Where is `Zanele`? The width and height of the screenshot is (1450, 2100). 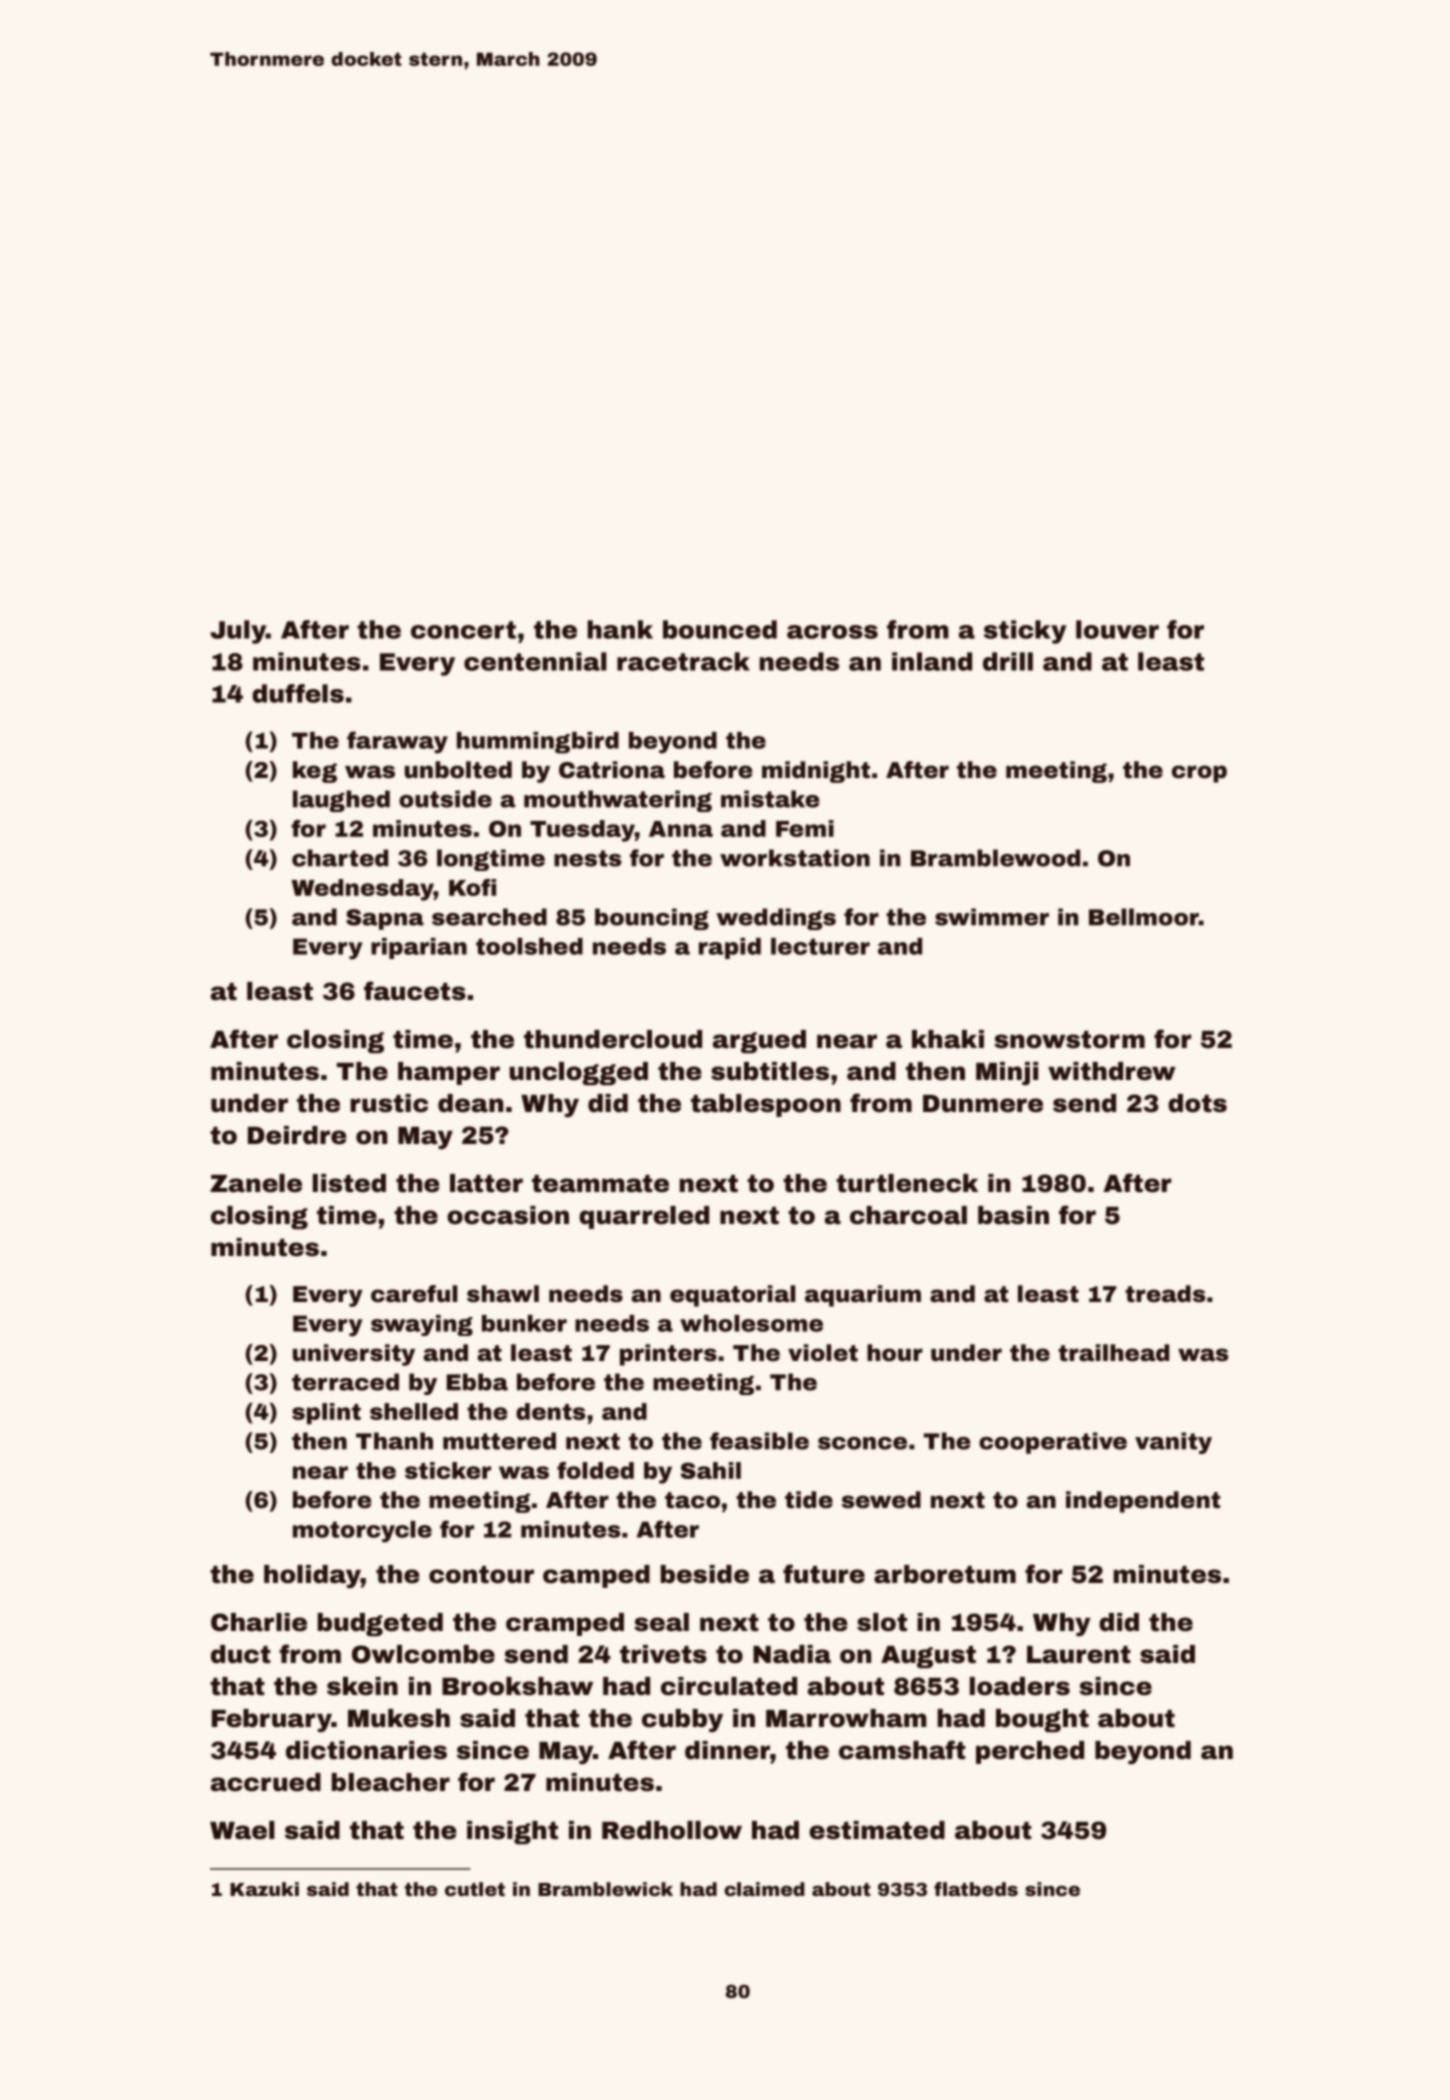 Zanele is located at coordinates (256, 1183).
